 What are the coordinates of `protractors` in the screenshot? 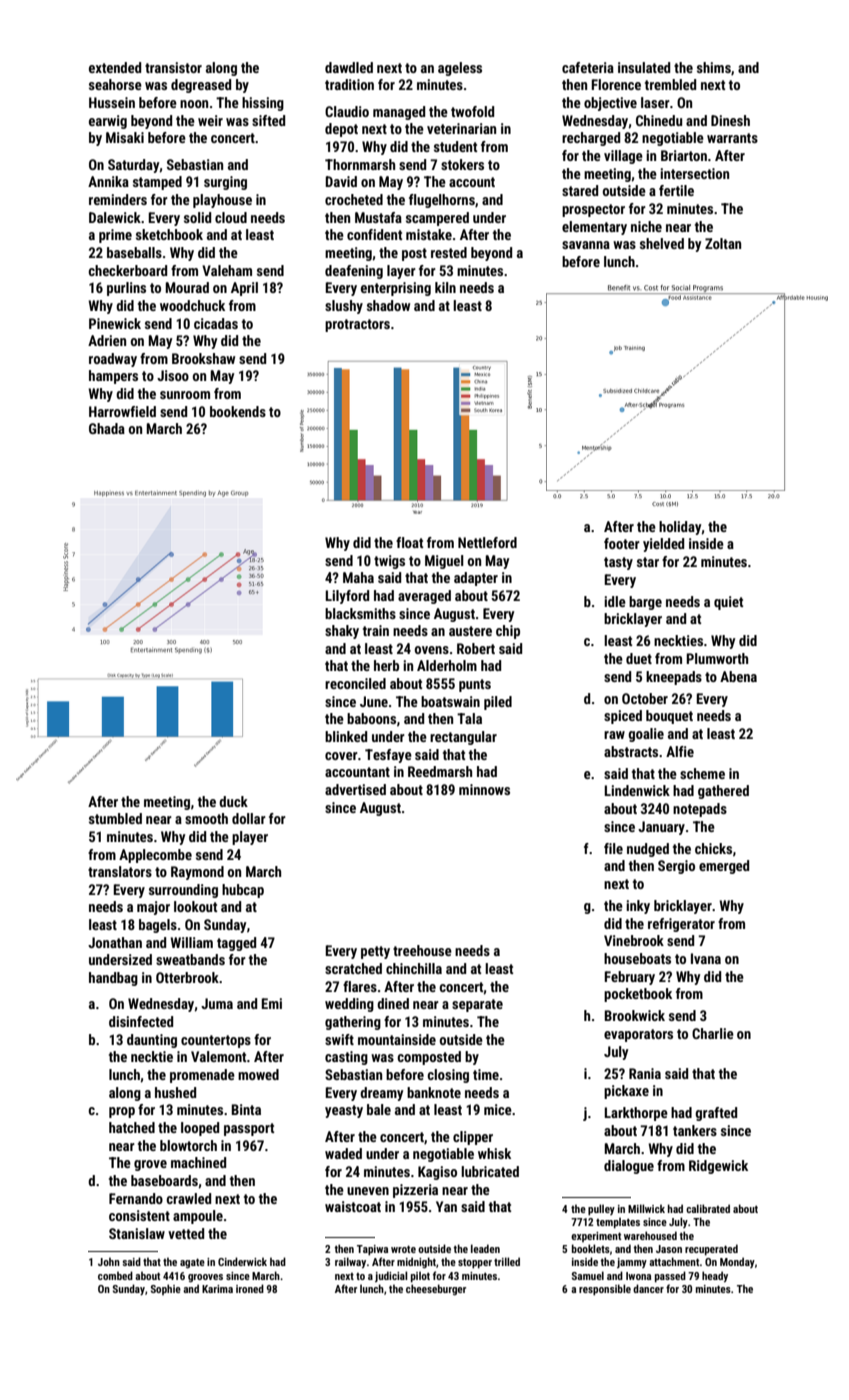 It's located at (357, 325).
